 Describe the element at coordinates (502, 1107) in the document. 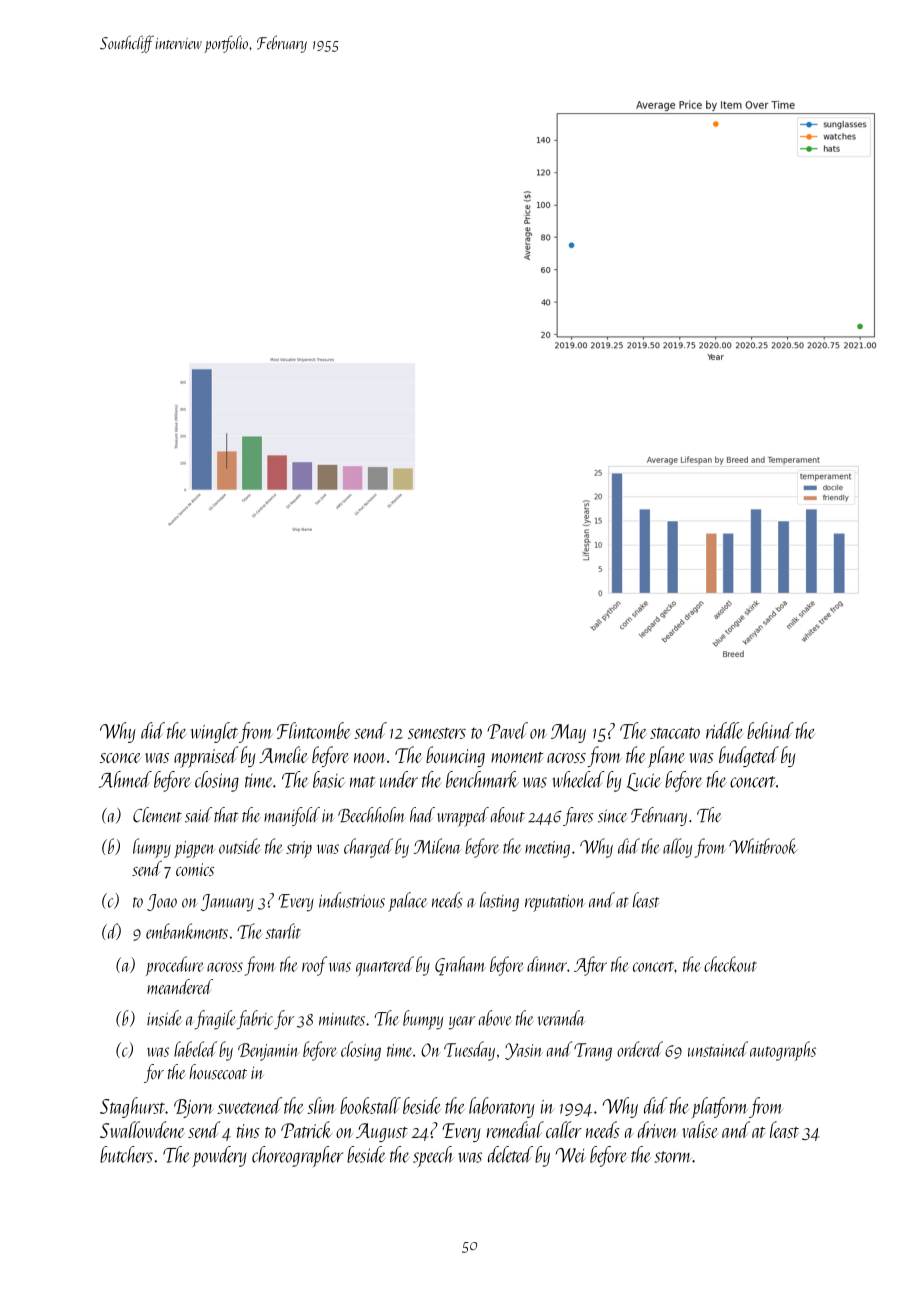

I see `laboratory` at that location.
